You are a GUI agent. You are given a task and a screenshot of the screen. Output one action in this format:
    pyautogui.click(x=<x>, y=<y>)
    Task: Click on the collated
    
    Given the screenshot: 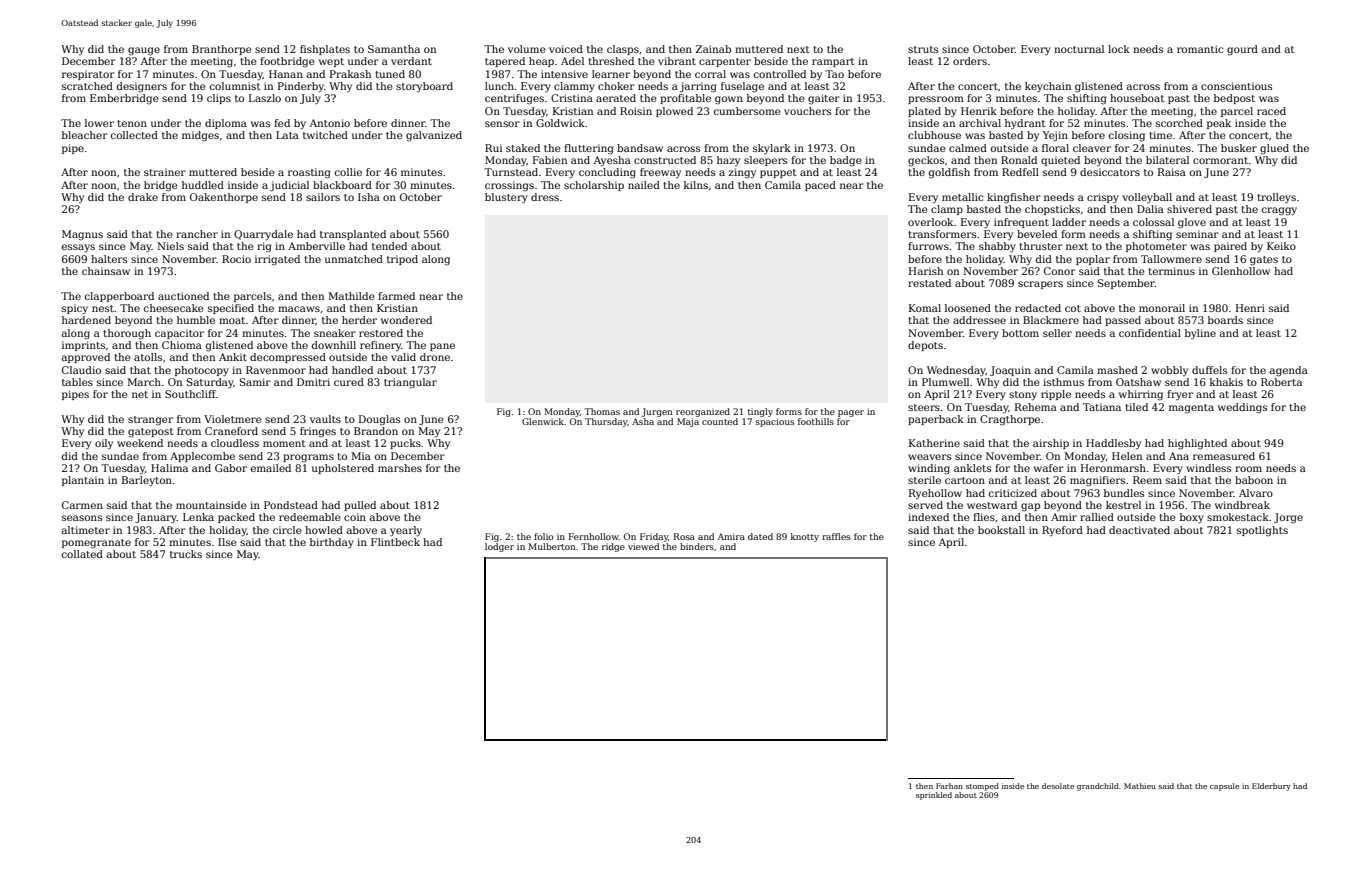 What is the action you would take?
    pyautogui.click(x=82, y=554)
